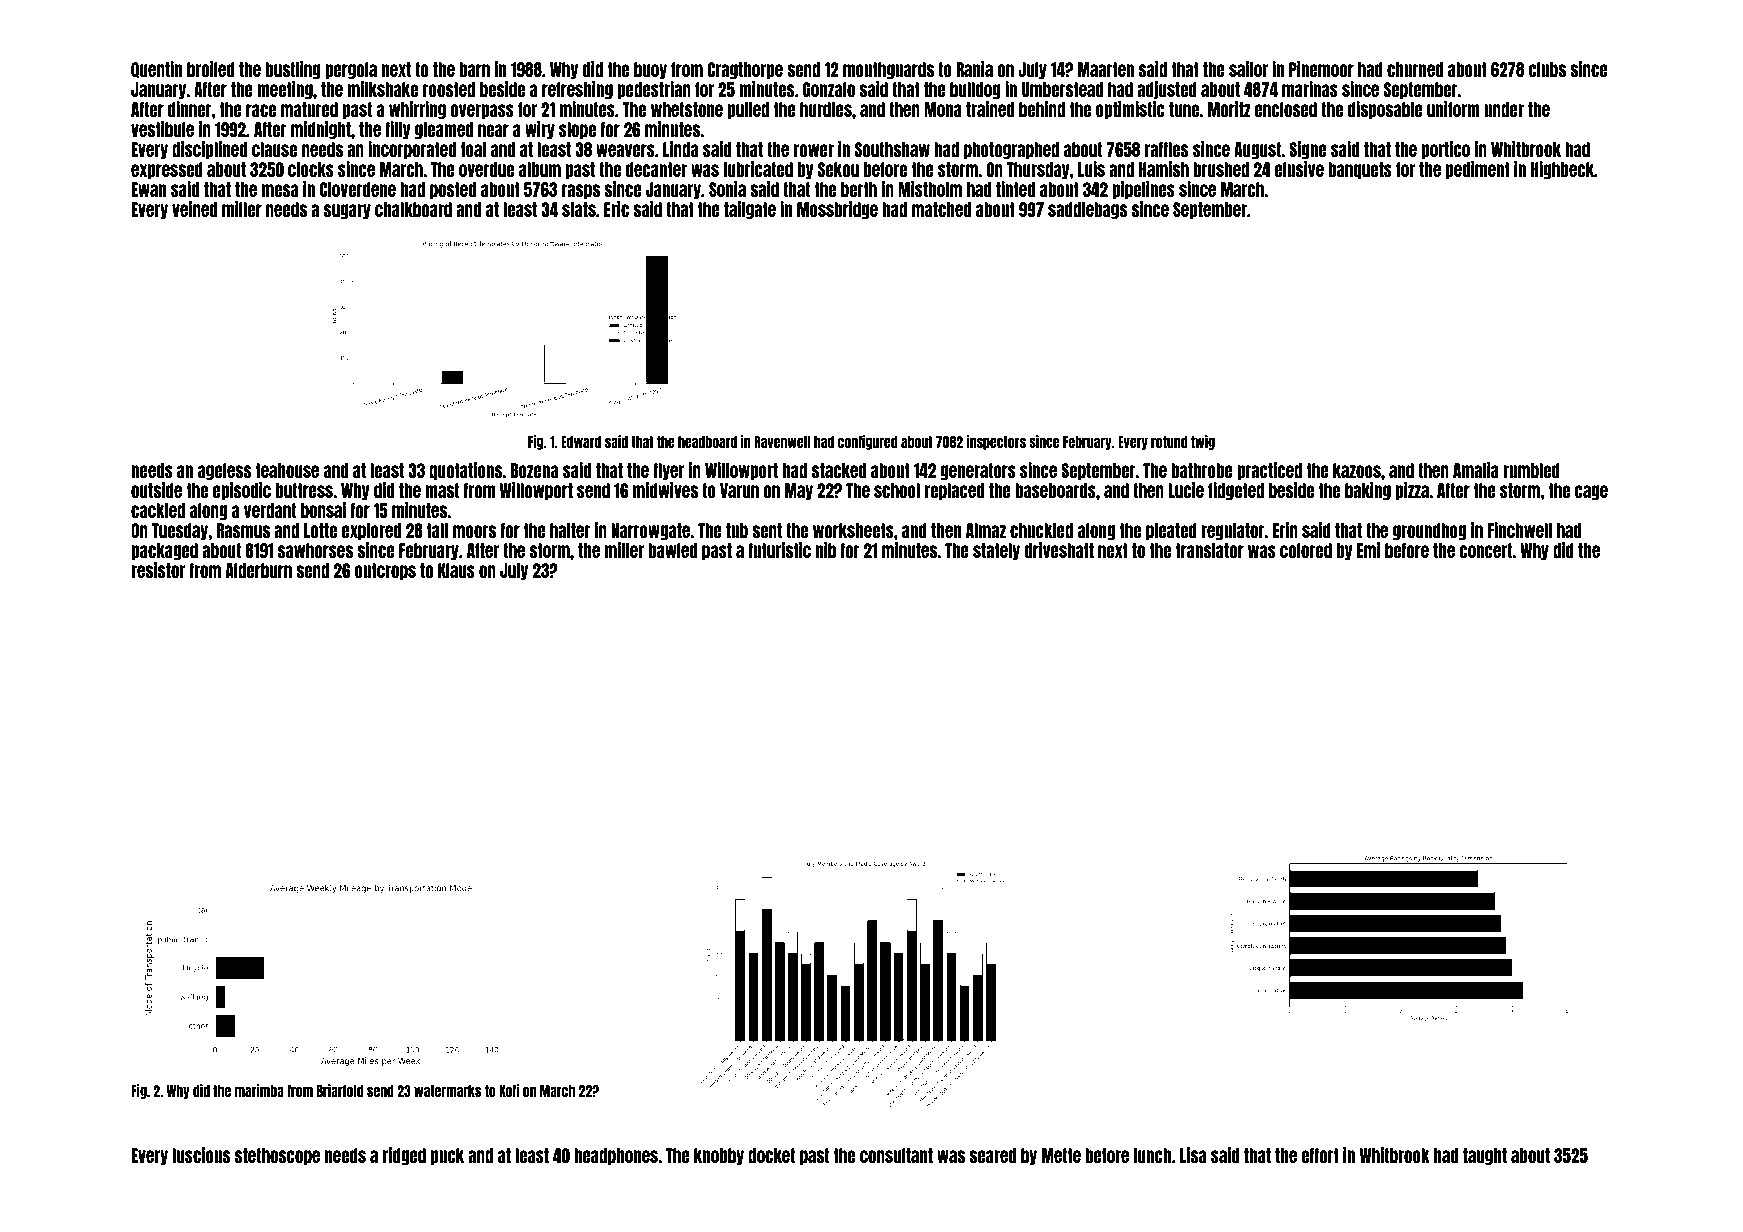  Describe the element at coordinates (837, 210) in the screenshot. I see `Mossbridge` at that location.
